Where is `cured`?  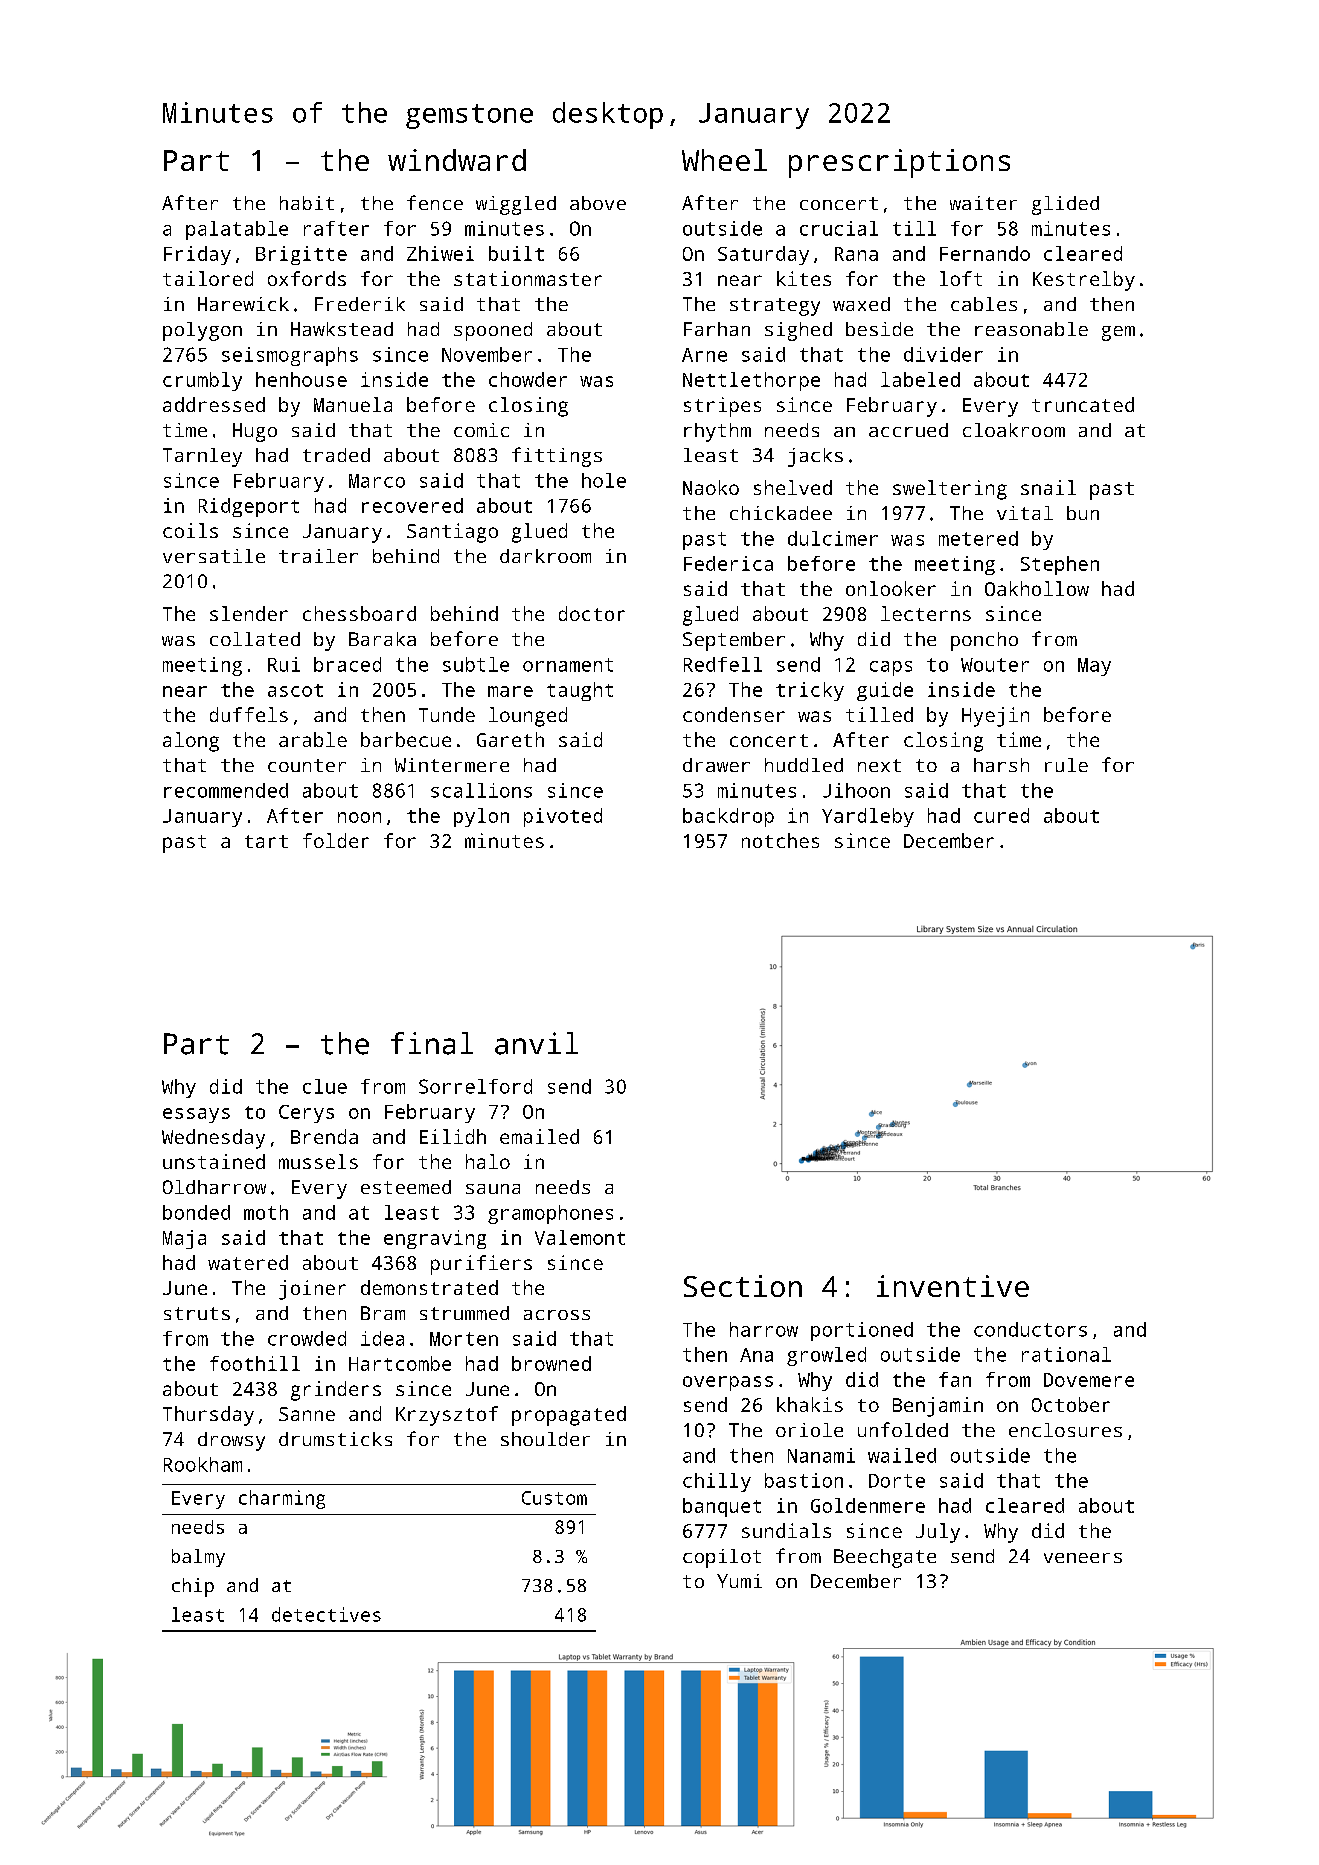
cured is located at coordinates (1001, 815).
